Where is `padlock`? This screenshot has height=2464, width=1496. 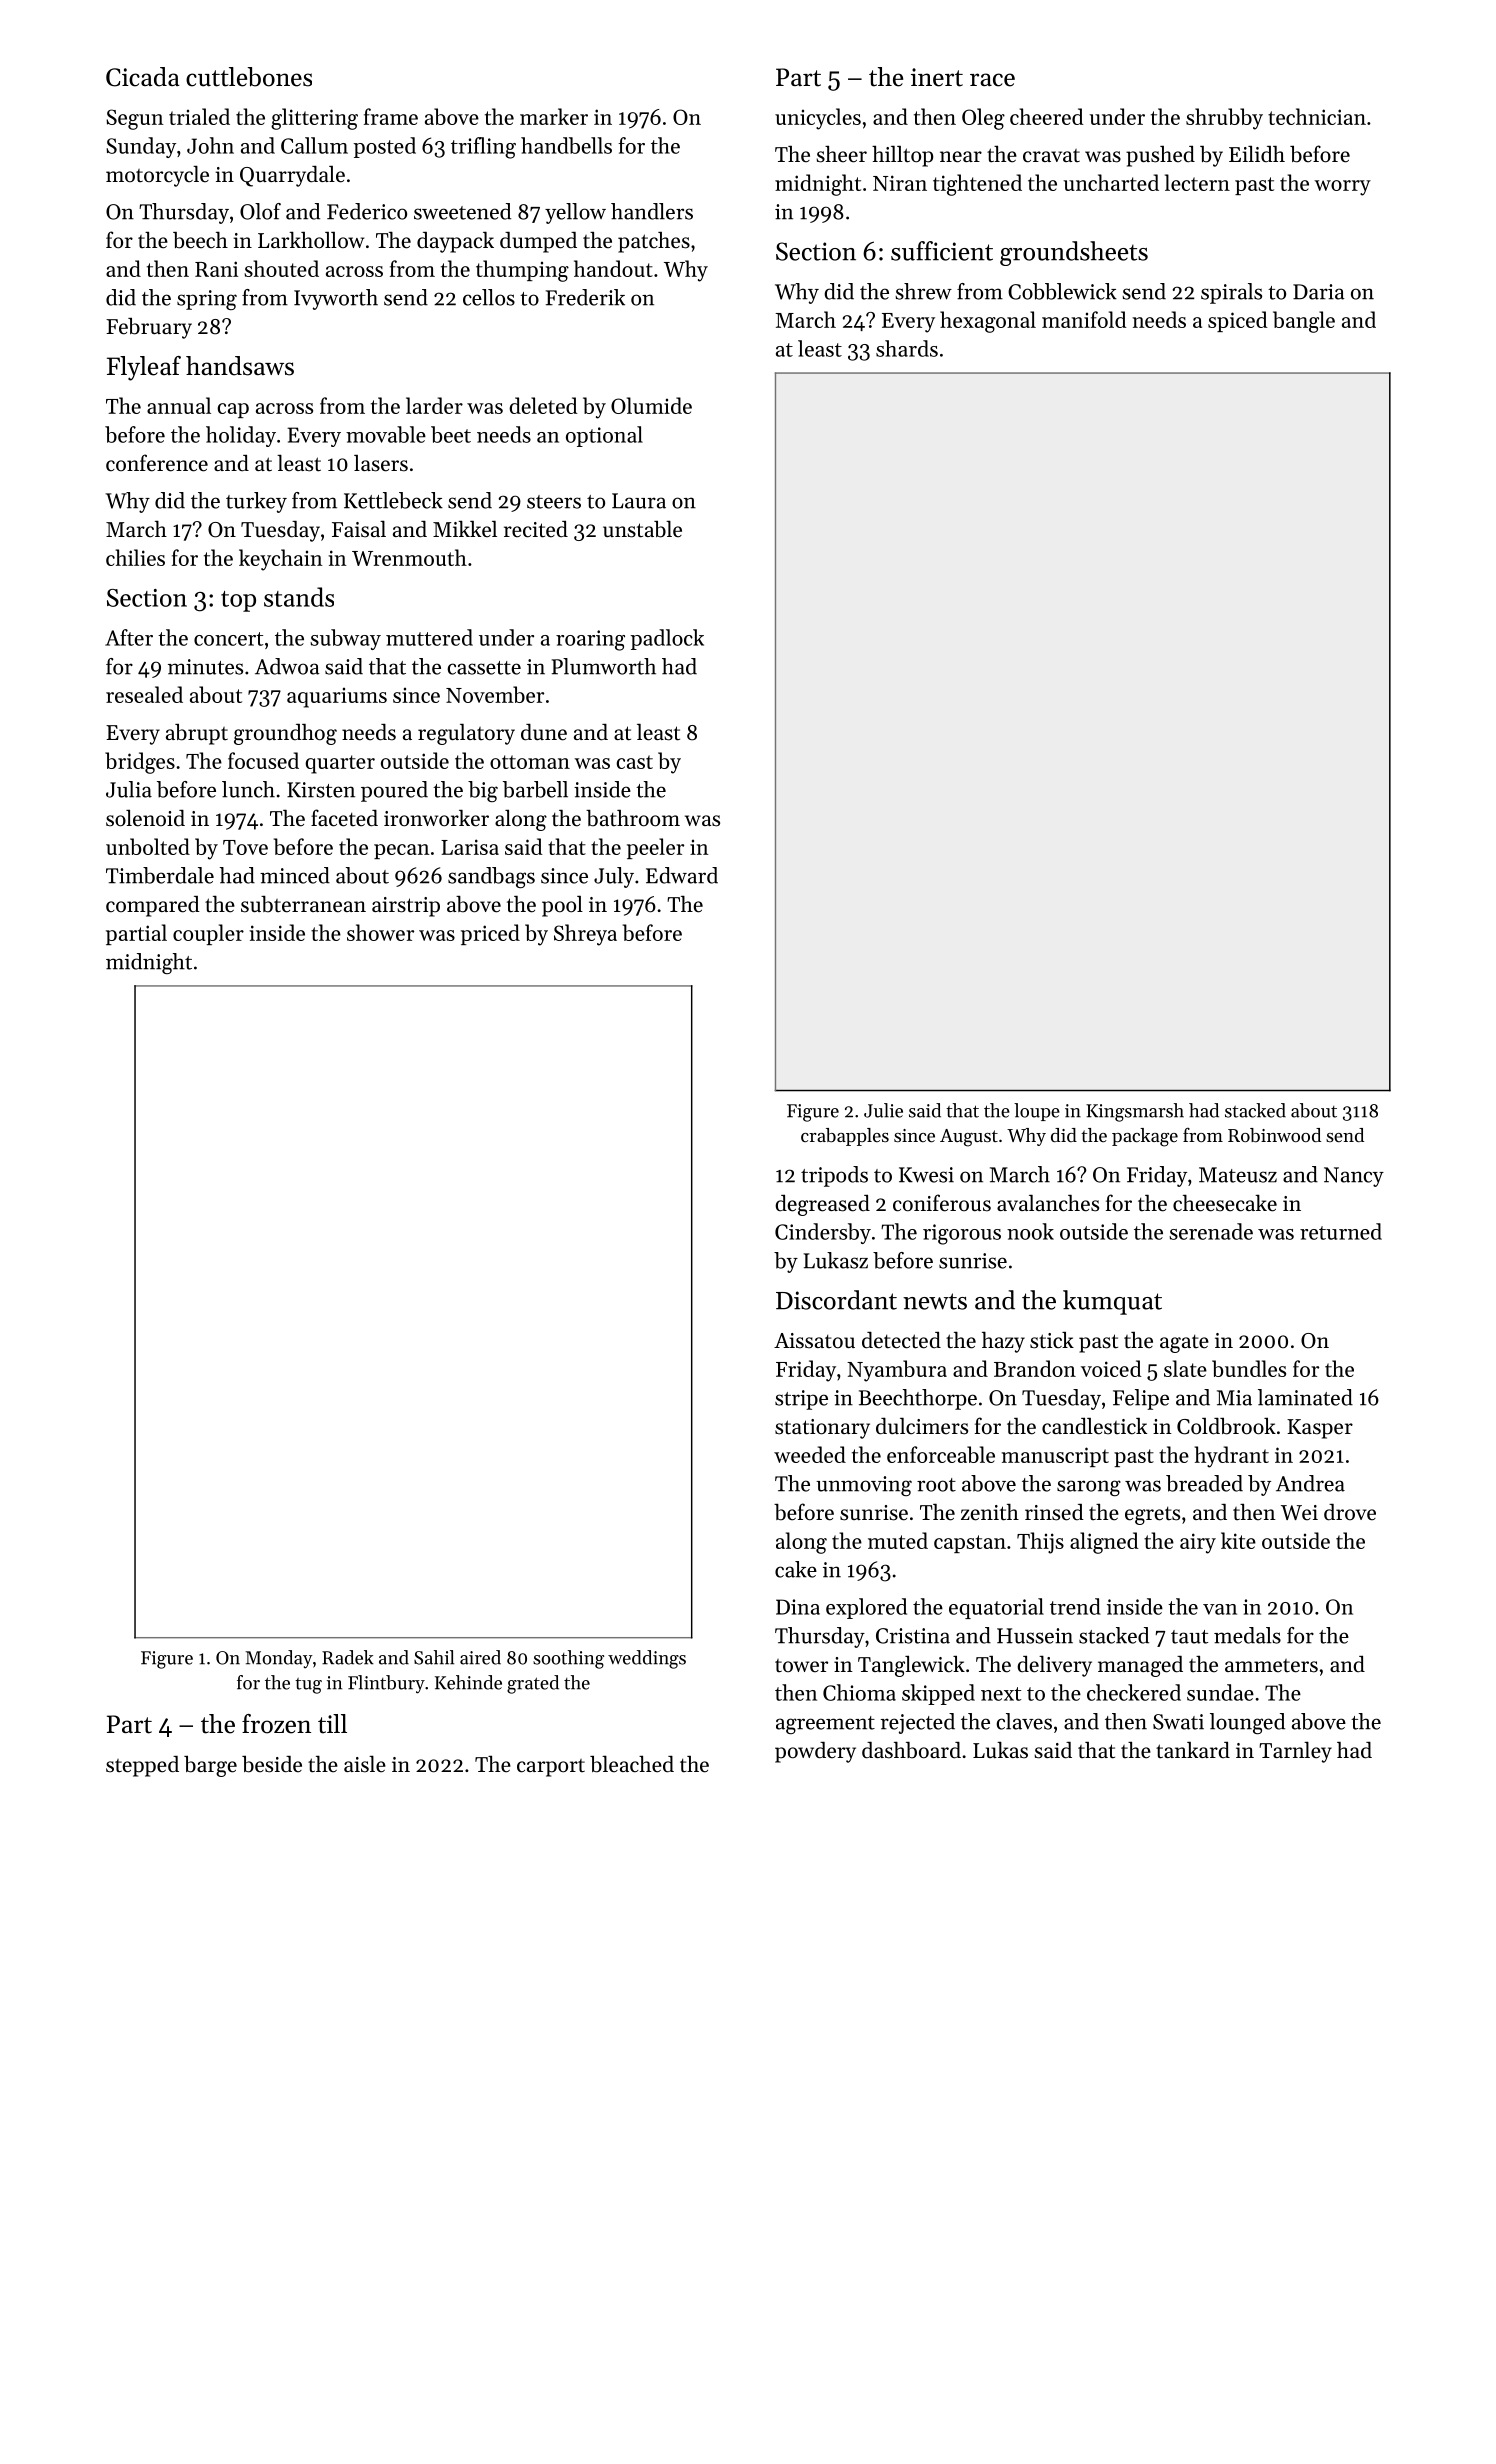 padlock is located at coordinates (667, 639).
